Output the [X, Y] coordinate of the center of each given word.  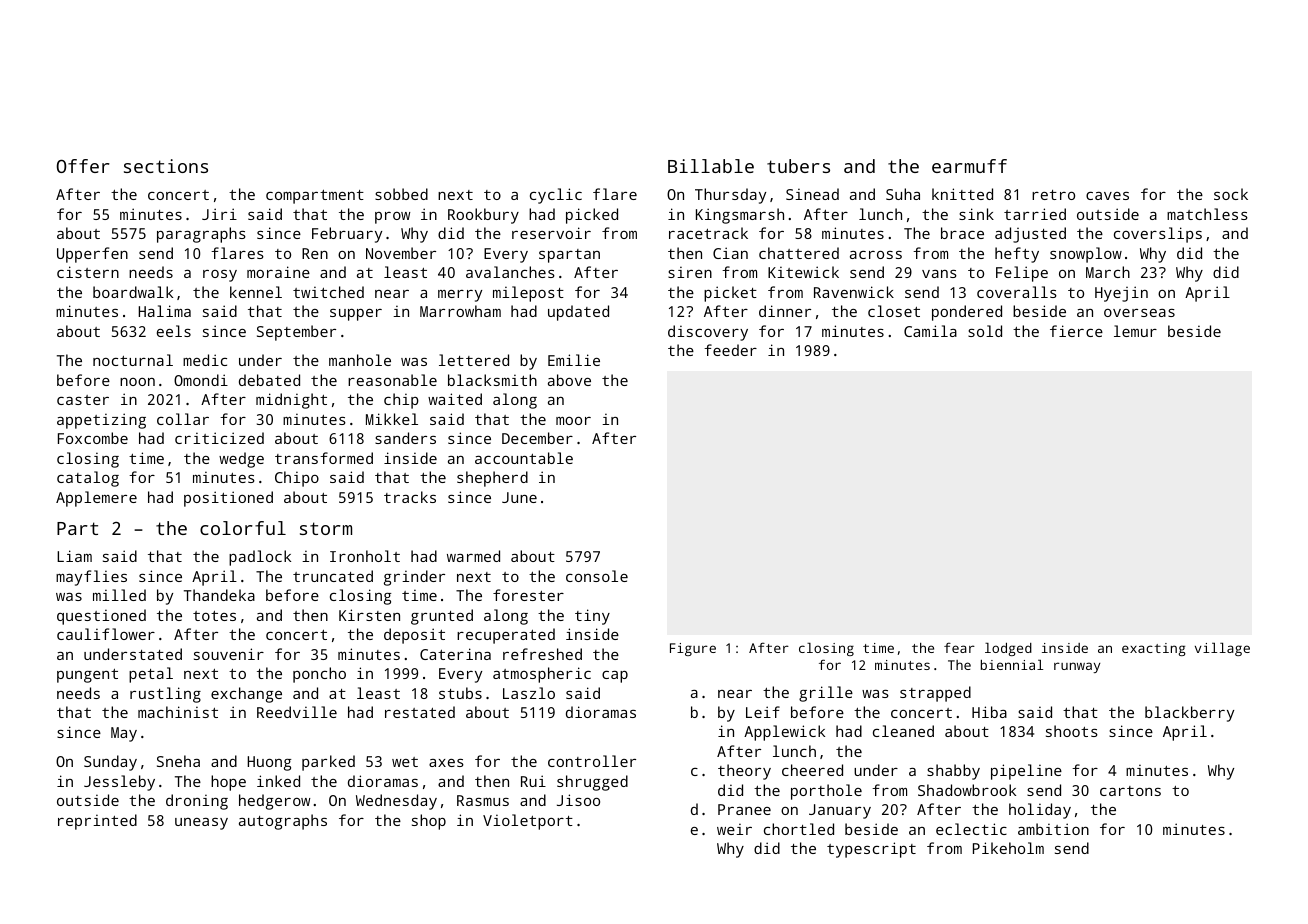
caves [1107, 196]
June [519, 497]
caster [83, 400]
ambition [1053, 829]
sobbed [401, 194]
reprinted [97, 822]
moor [573, 421]
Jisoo [578, 800]
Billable [711, 166]
